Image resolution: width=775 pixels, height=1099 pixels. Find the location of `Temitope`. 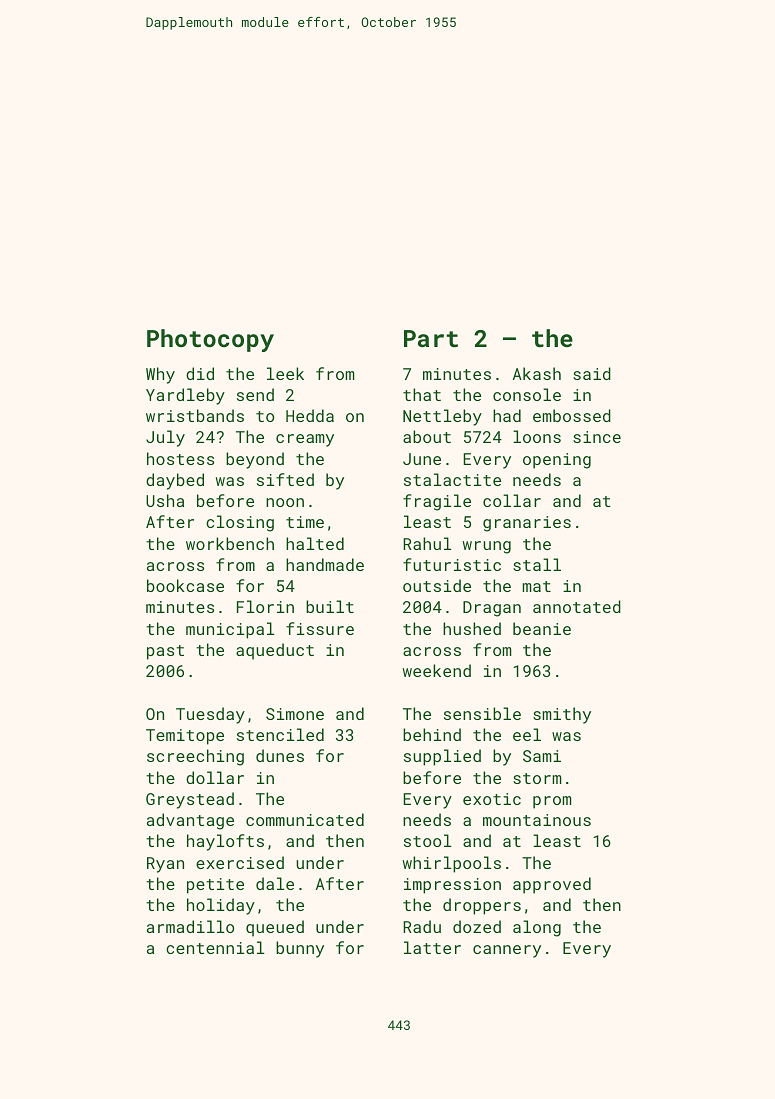

Temitope is located at coordinates (185, 737).
